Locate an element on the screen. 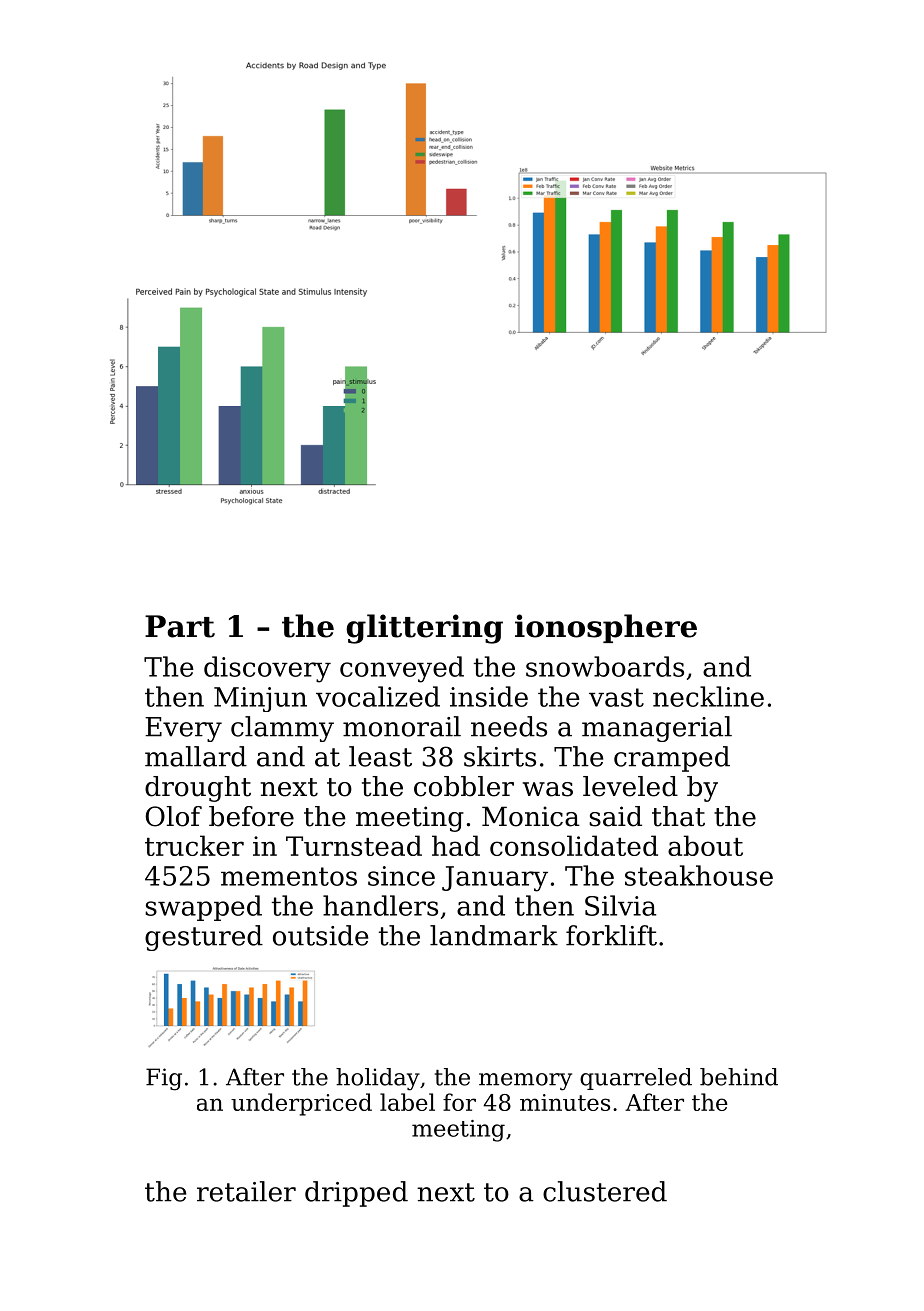 This screenshot has width=924, height=1311. Olof is located at coordinates (174, 816).
